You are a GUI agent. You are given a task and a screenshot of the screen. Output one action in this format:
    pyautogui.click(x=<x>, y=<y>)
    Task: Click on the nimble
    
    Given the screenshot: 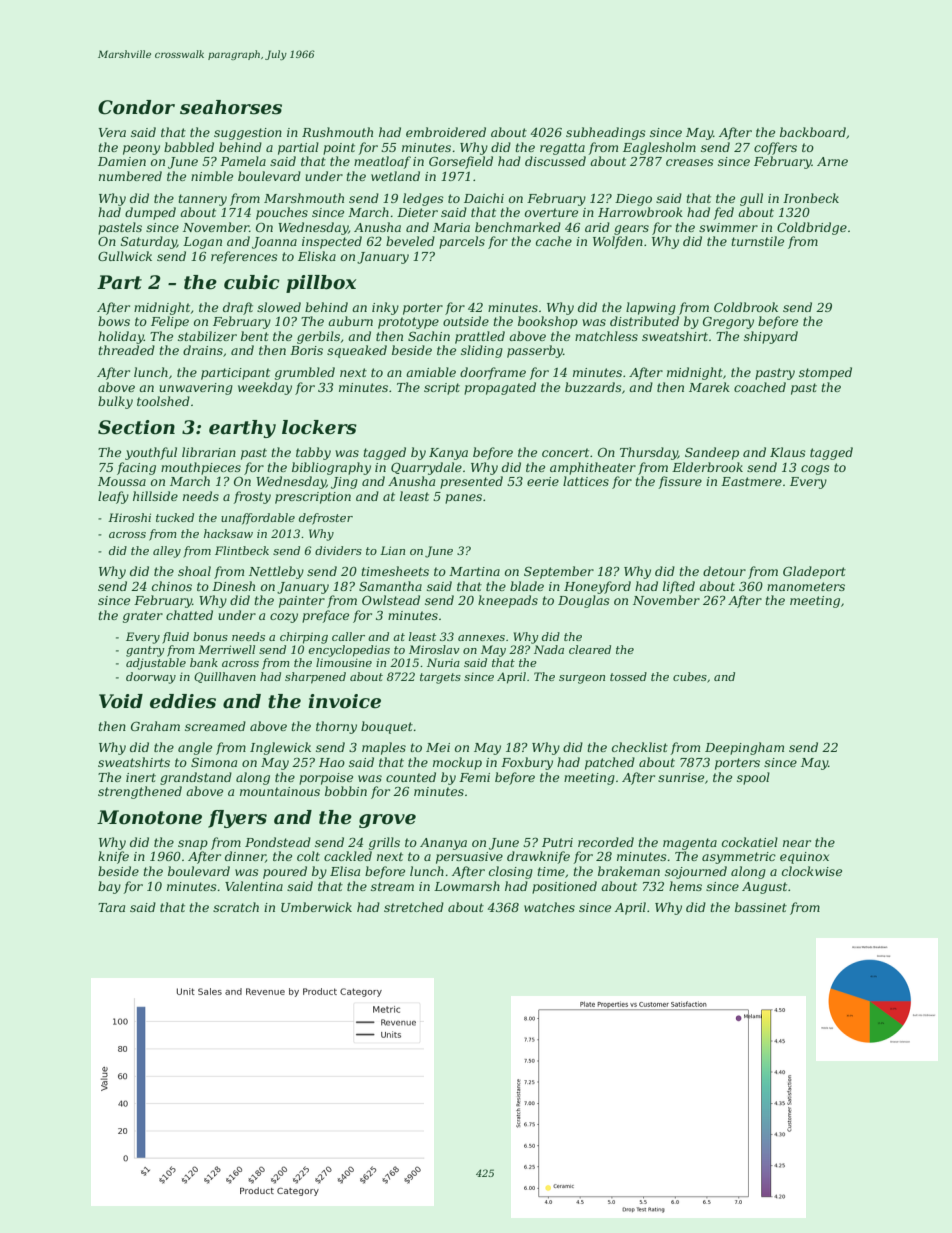 What is the action you would take?
    pyautogui.click(x=212, y=176)
